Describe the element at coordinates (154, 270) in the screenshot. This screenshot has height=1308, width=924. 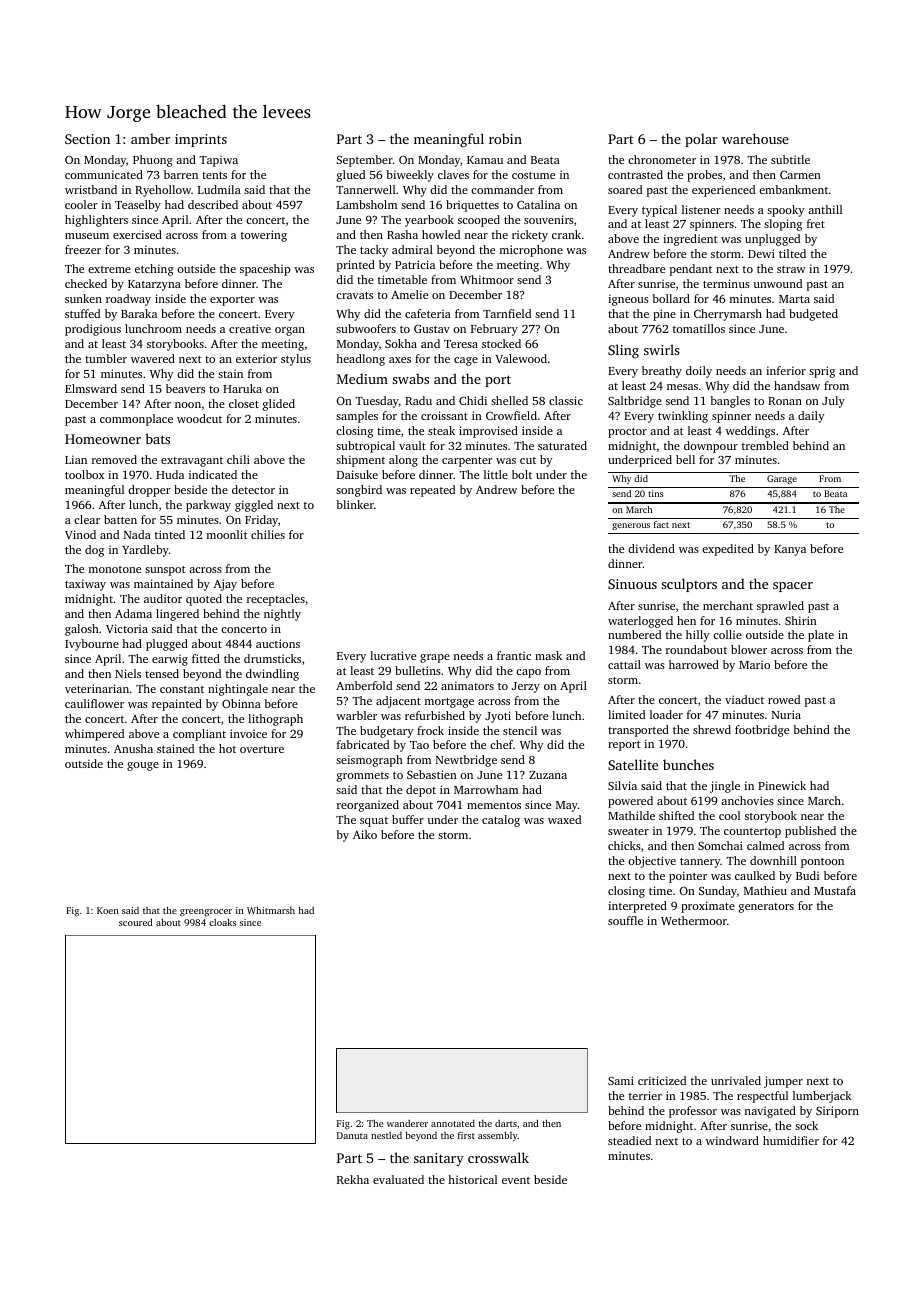
I see `etching` at that location.
